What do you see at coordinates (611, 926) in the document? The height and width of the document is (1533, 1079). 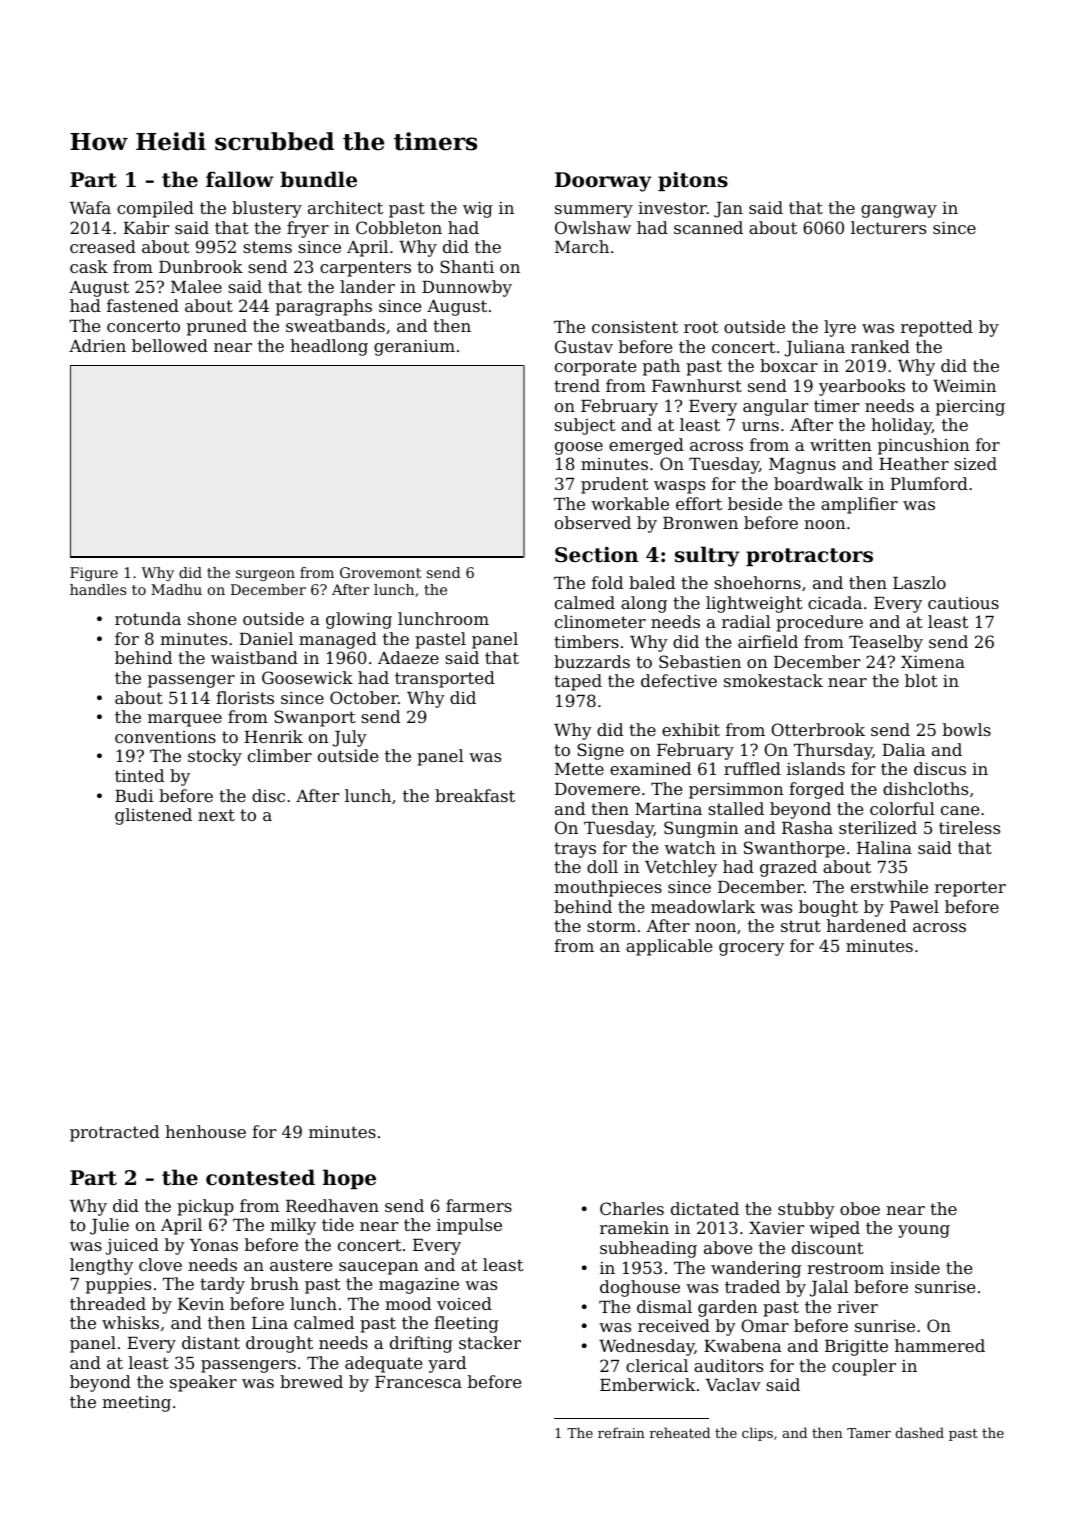 I see `storm` at bounding box center [611, 926].
